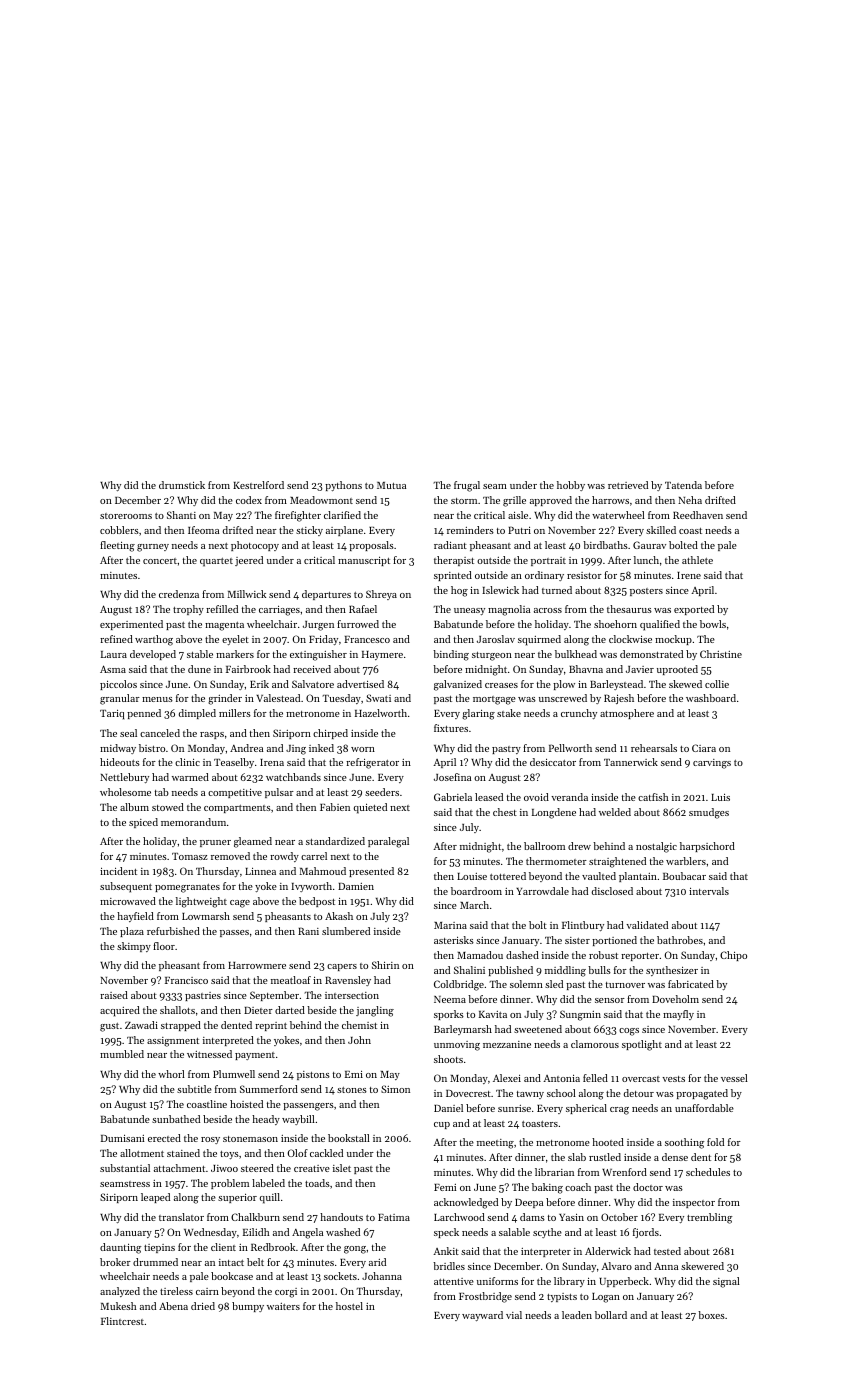  I want to click on turned, so click(557, 590).
